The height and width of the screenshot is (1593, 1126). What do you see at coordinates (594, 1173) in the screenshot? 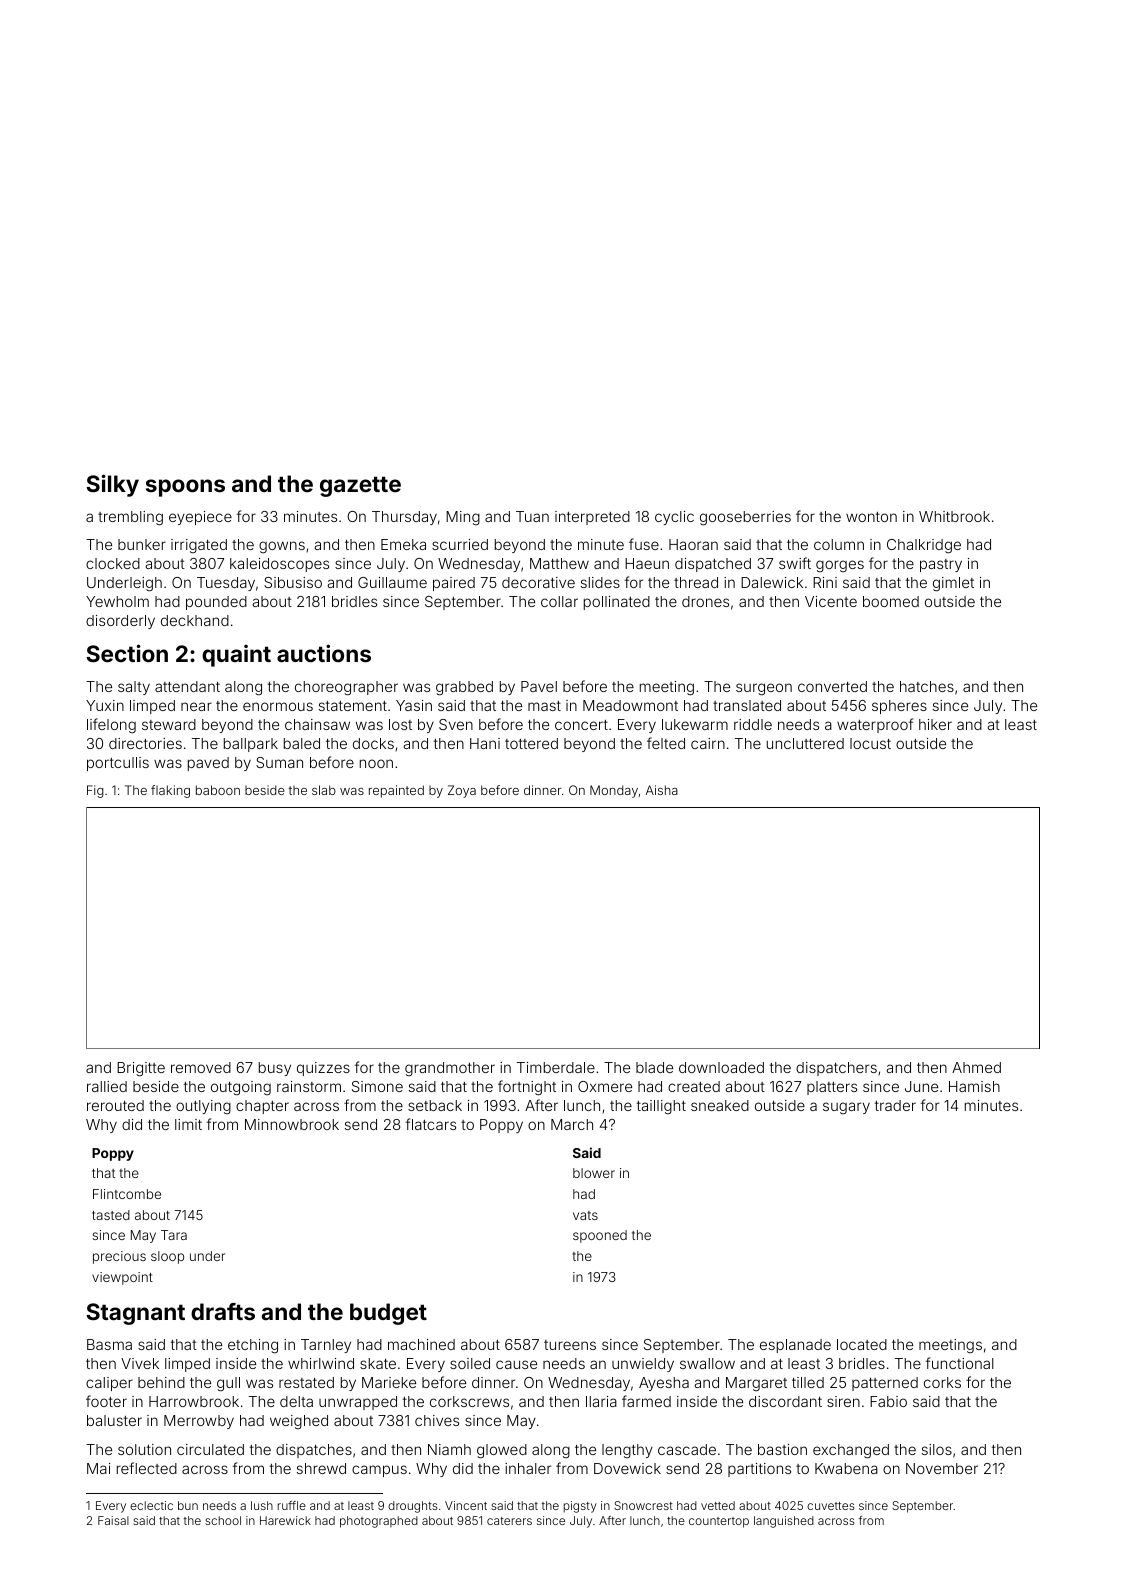
I see `blower` at bounding box center [594, 1173].
